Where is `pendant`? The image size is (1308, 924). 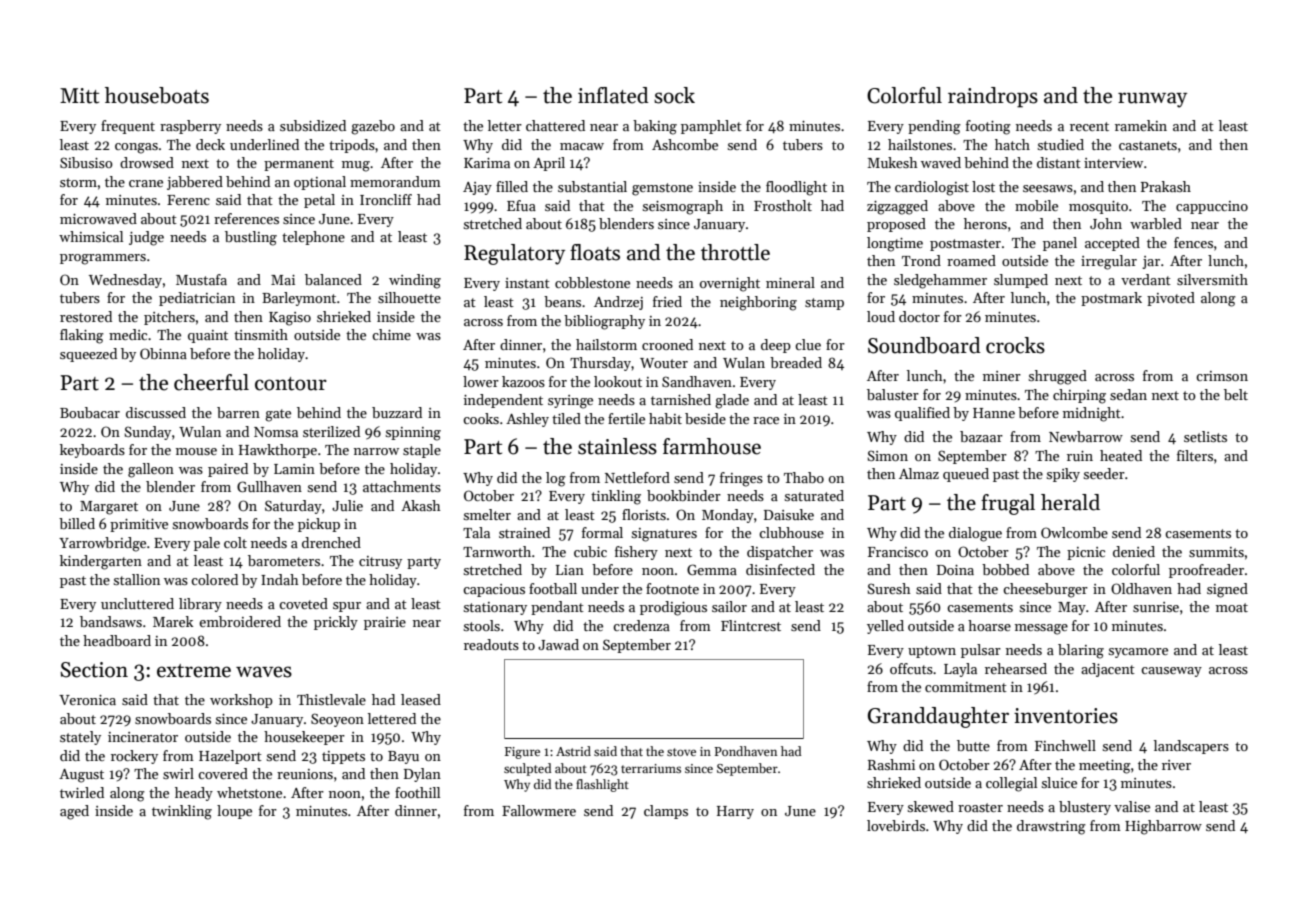
pendant is located at coordinates (557, 608).
